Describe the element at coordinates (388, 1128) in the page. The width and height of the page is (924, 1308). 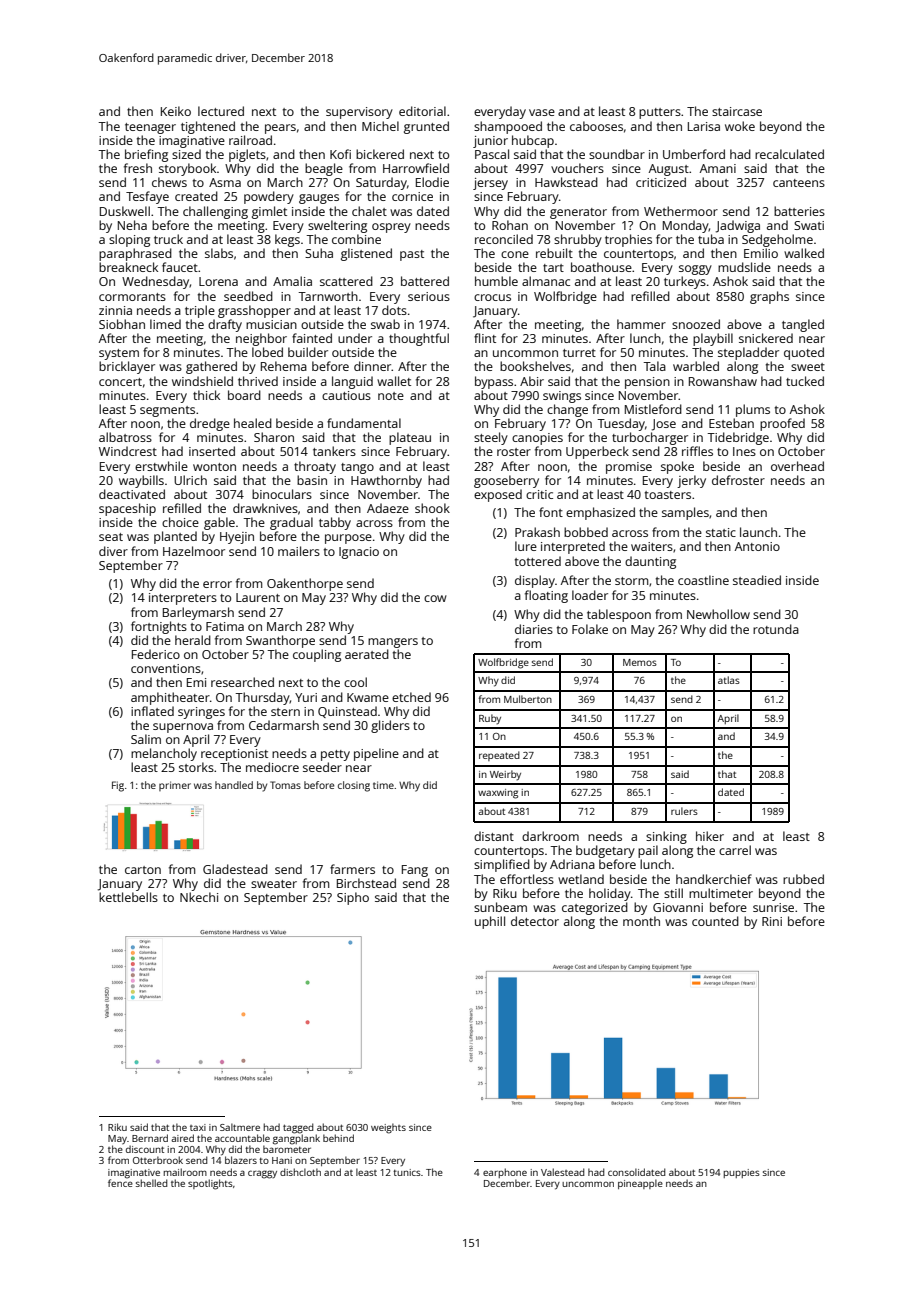
I see `weights` at that location.
